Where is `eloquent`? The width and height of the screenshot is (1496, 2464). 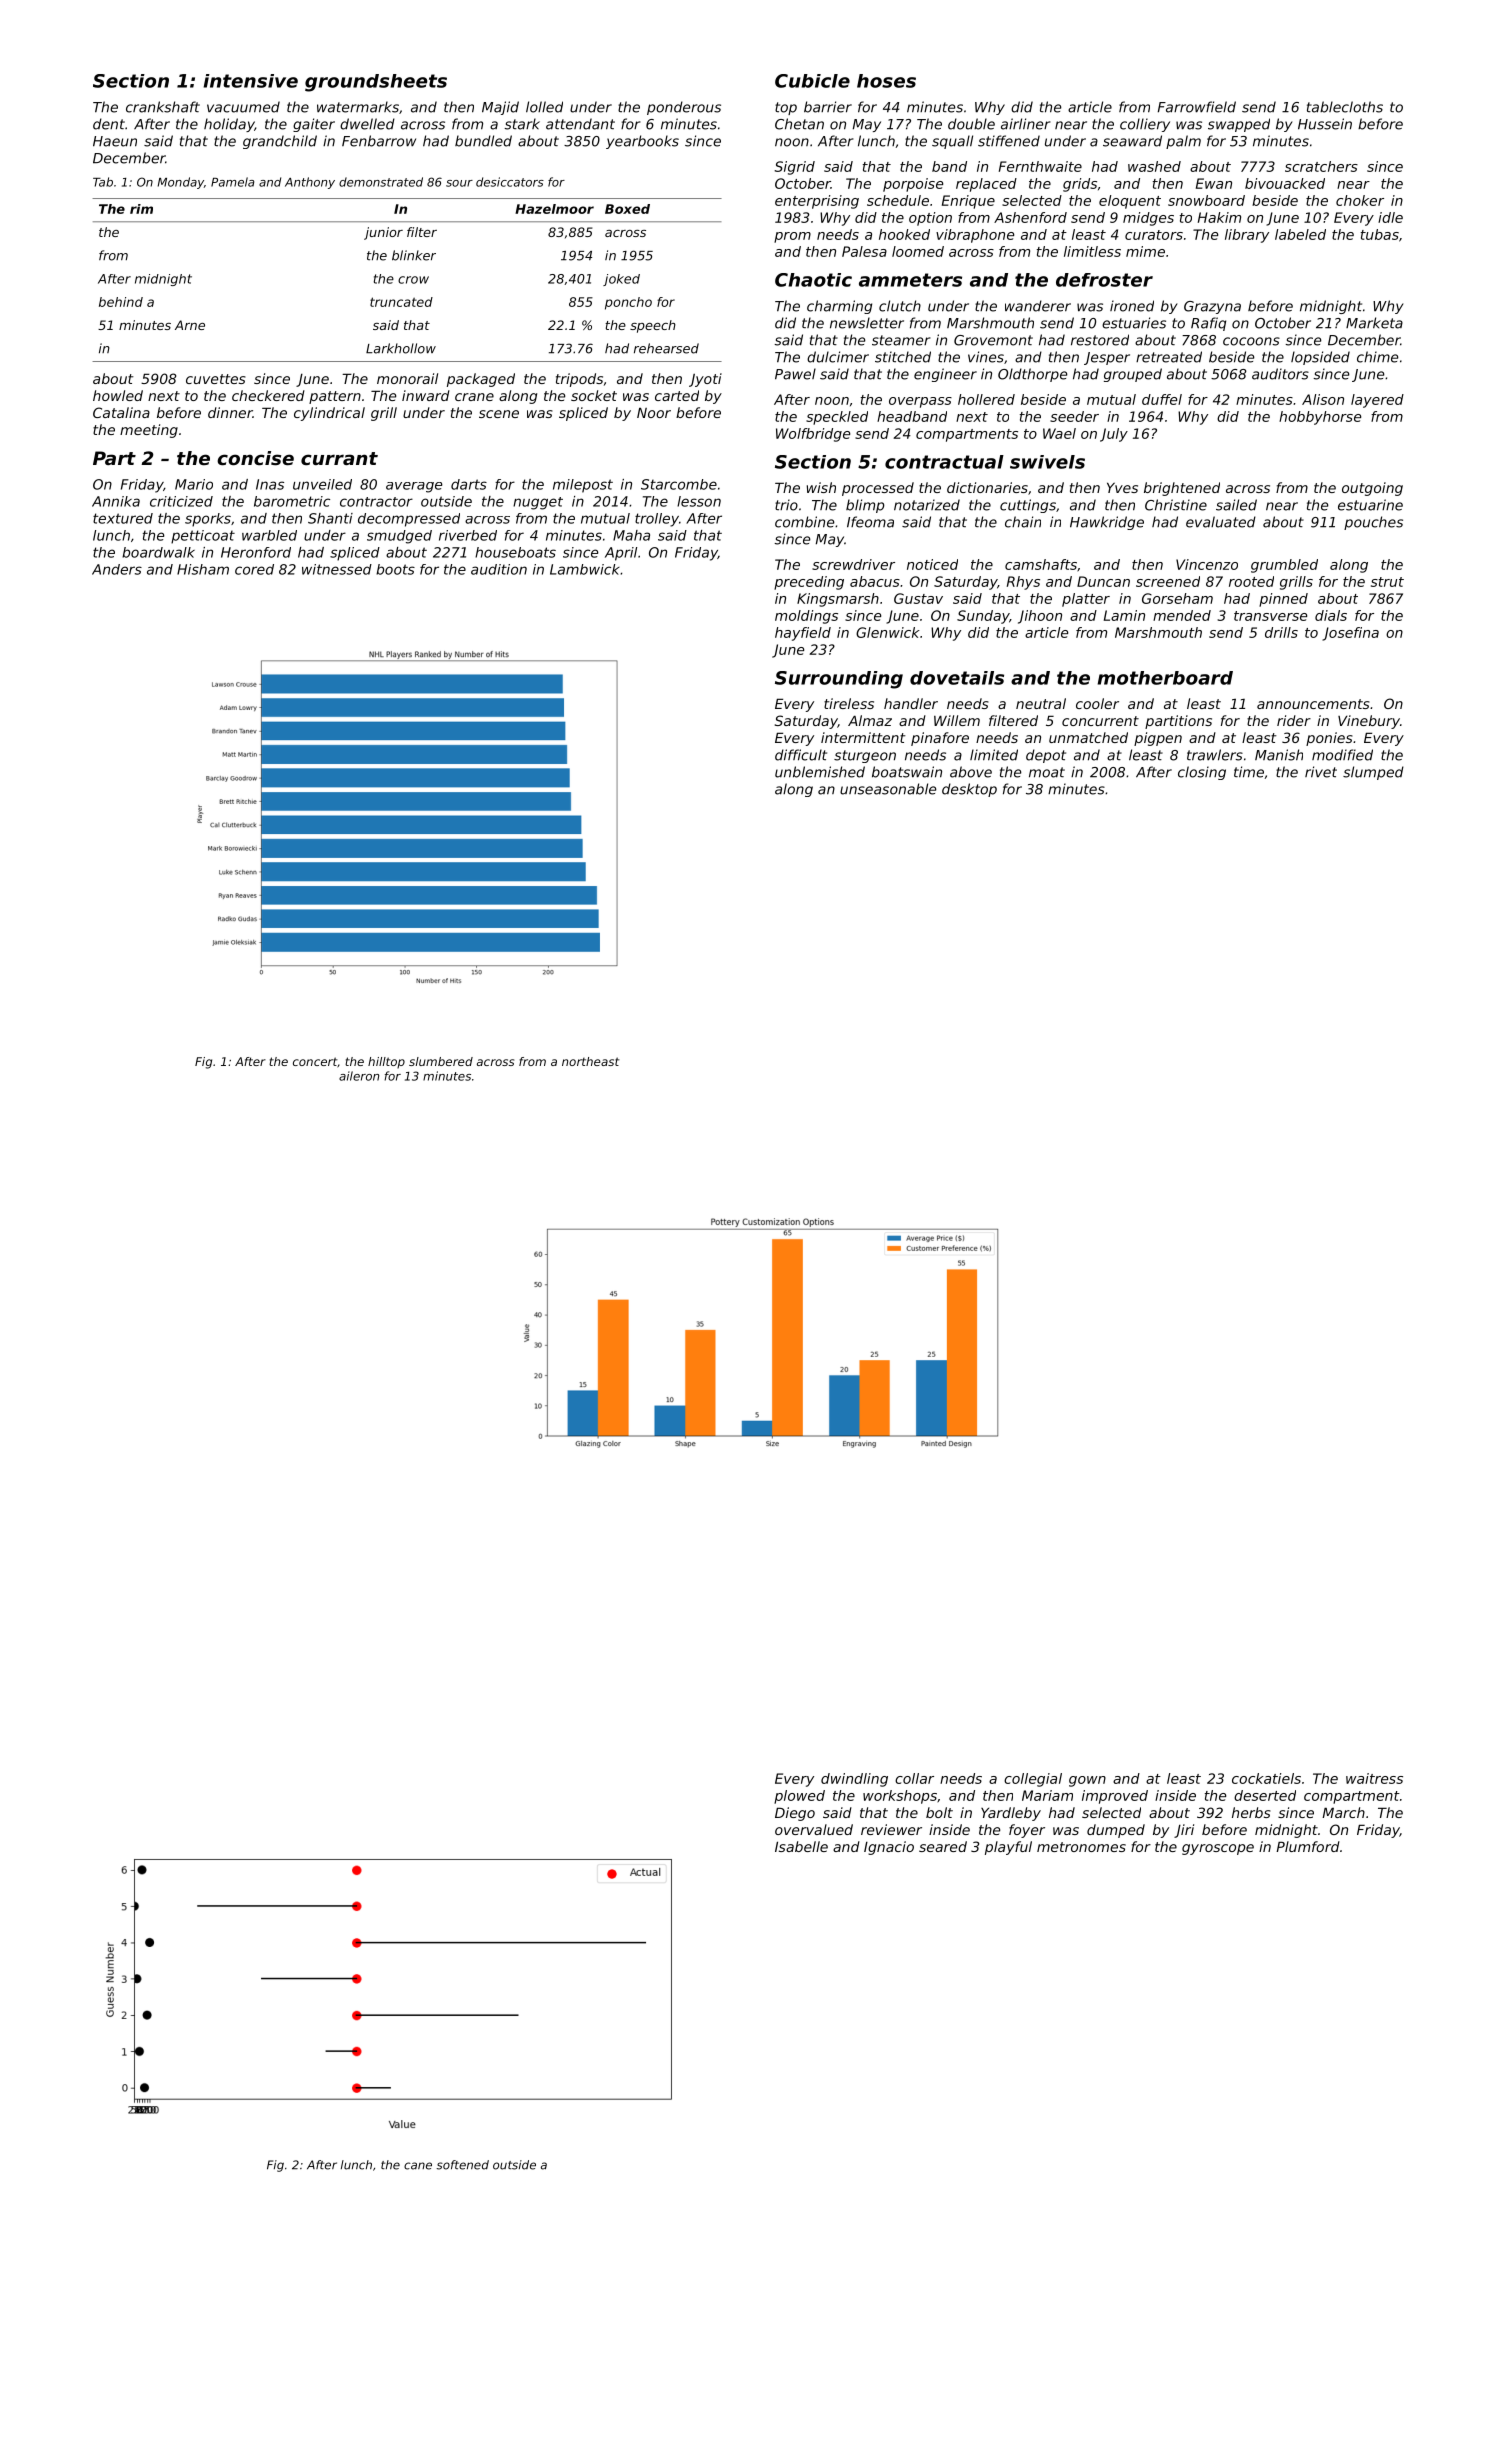 eloquent is located at coordinates (1130, 202).
